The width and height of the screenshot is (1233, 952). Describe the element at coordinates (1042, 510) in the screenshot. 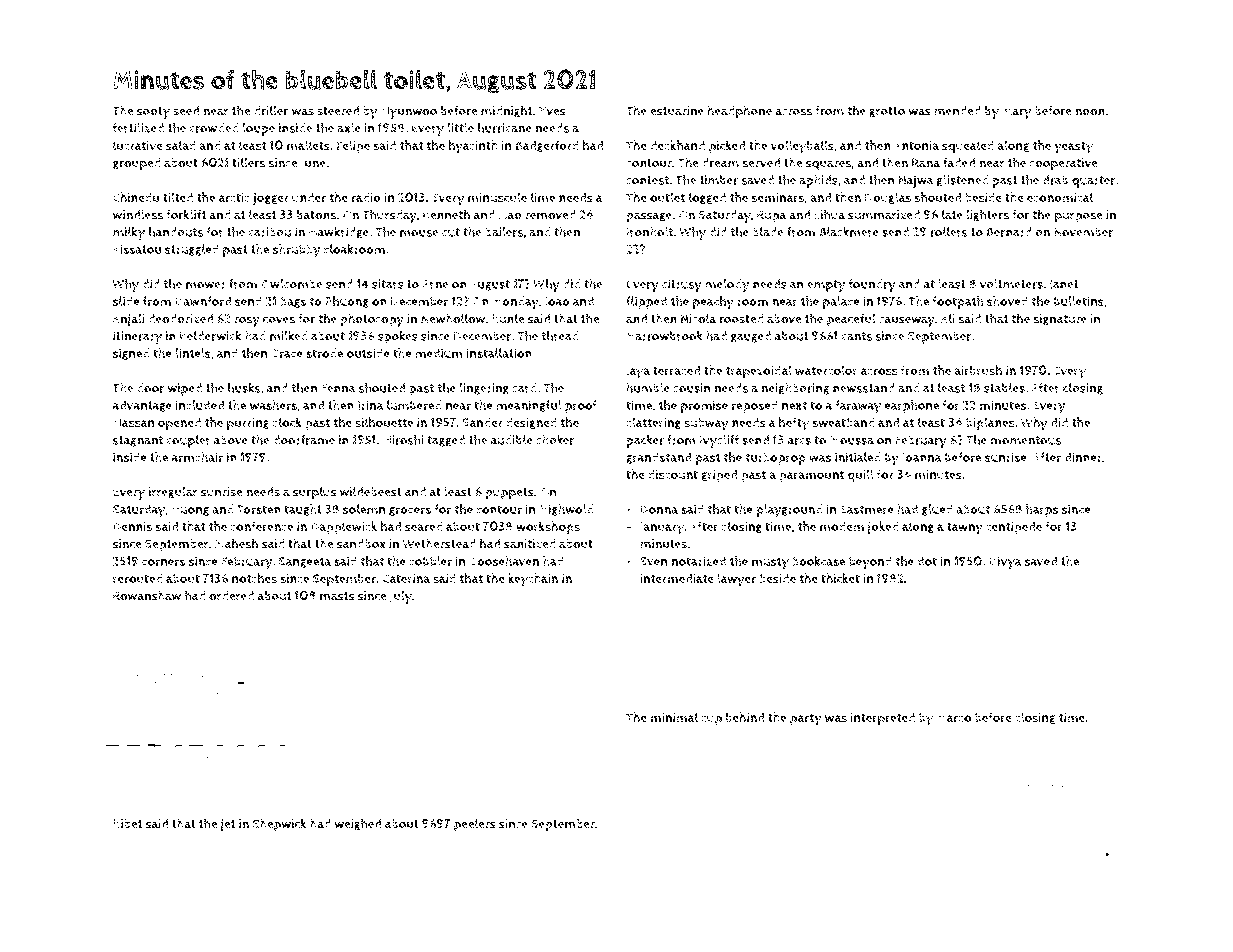

I see `harps` at that location.
